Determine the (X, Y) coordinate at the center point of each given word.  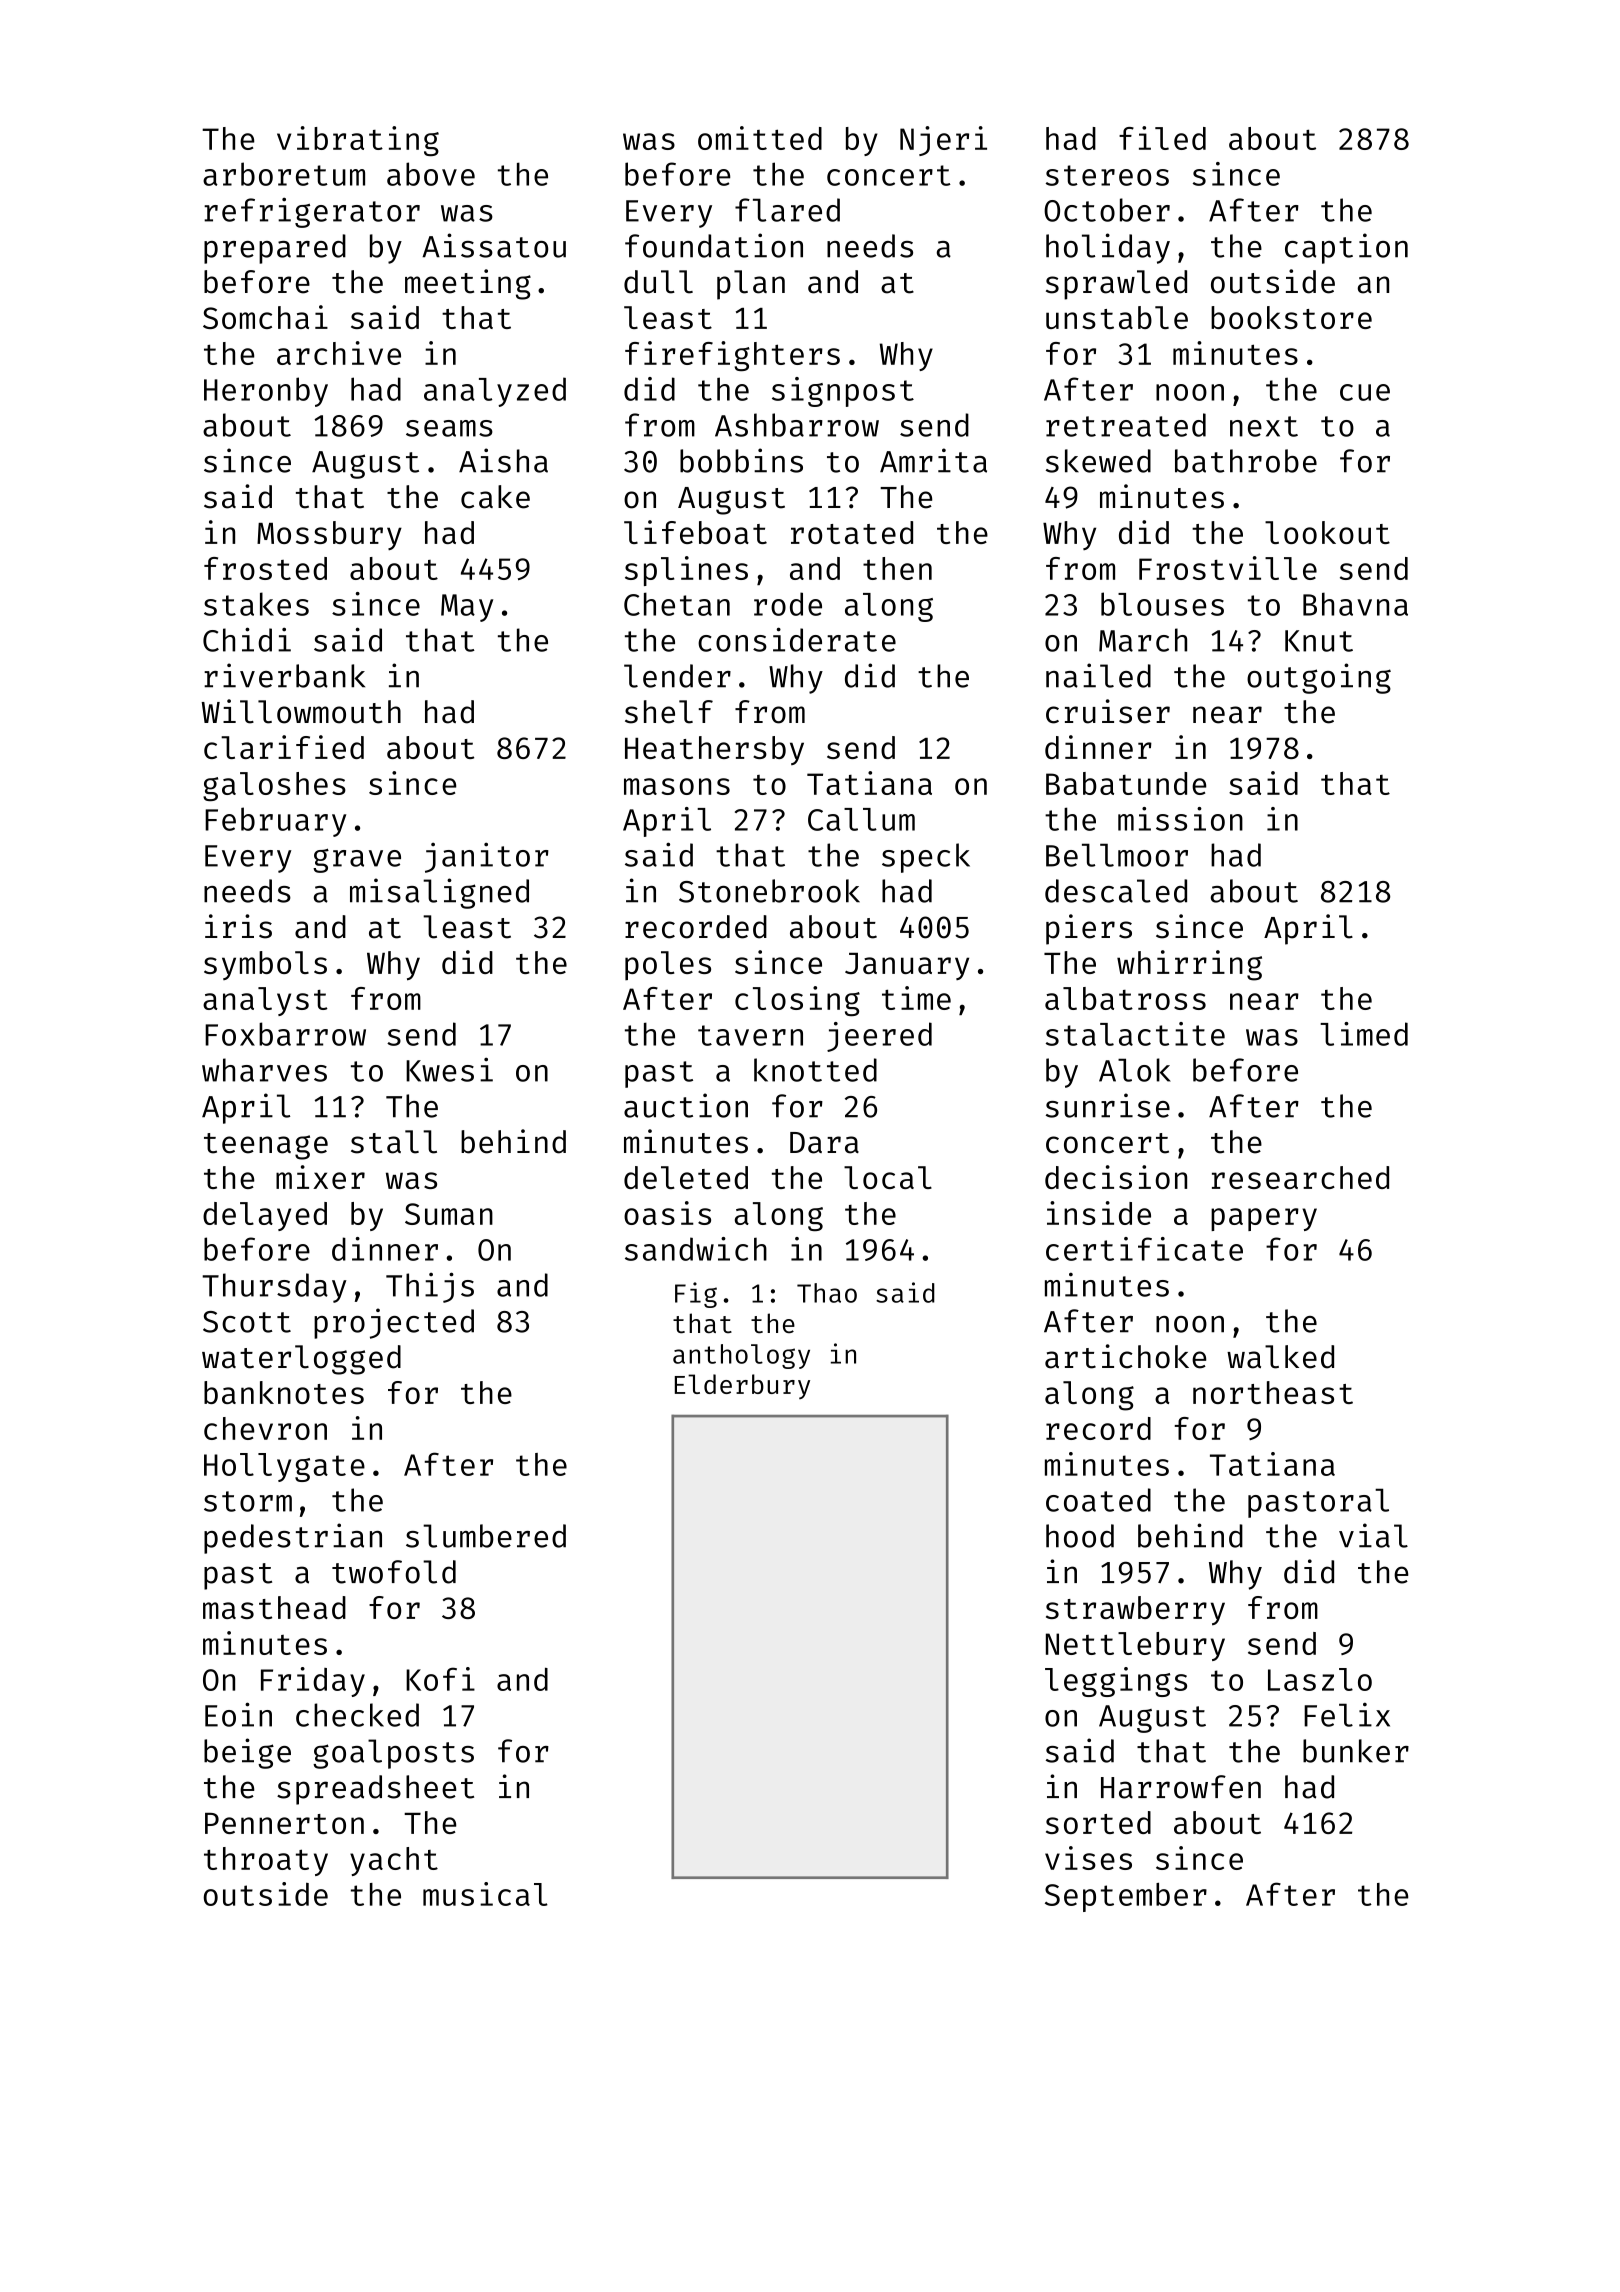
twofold (394, 1572)
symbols (265, 965)
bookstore (1291, 317)
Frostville (1228, 568)
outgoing (1319, 678)
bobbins (741, 460)
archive (339, 353)
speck (926, 858)
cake (495, 497)
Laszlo (1320, 1679)
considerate (797, 639)
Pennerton (284, 1823)
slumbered (486, 1536)
